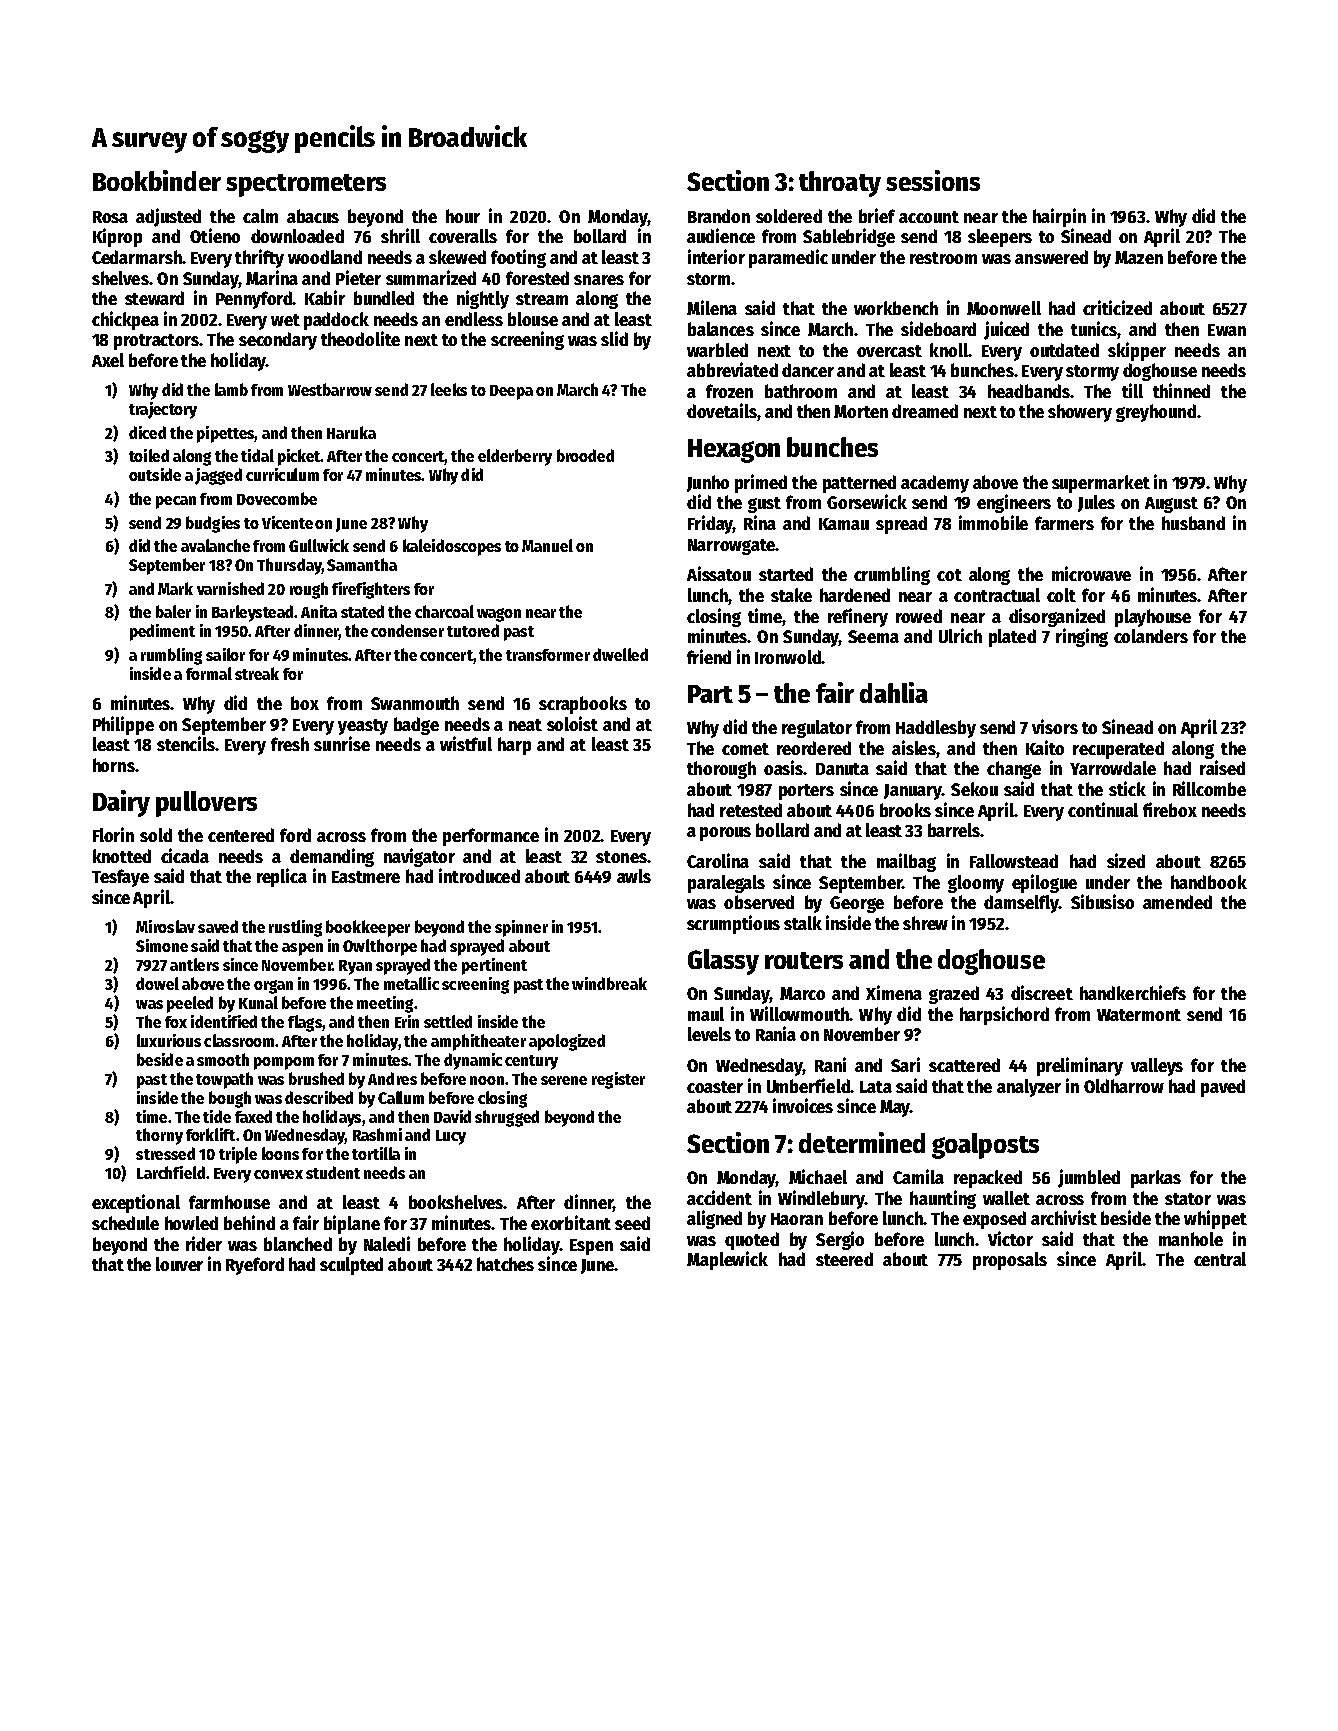 Image resolution: width=1338 pixels, height=1731 pixels. I want to click on seed, so click(632, 1223).
